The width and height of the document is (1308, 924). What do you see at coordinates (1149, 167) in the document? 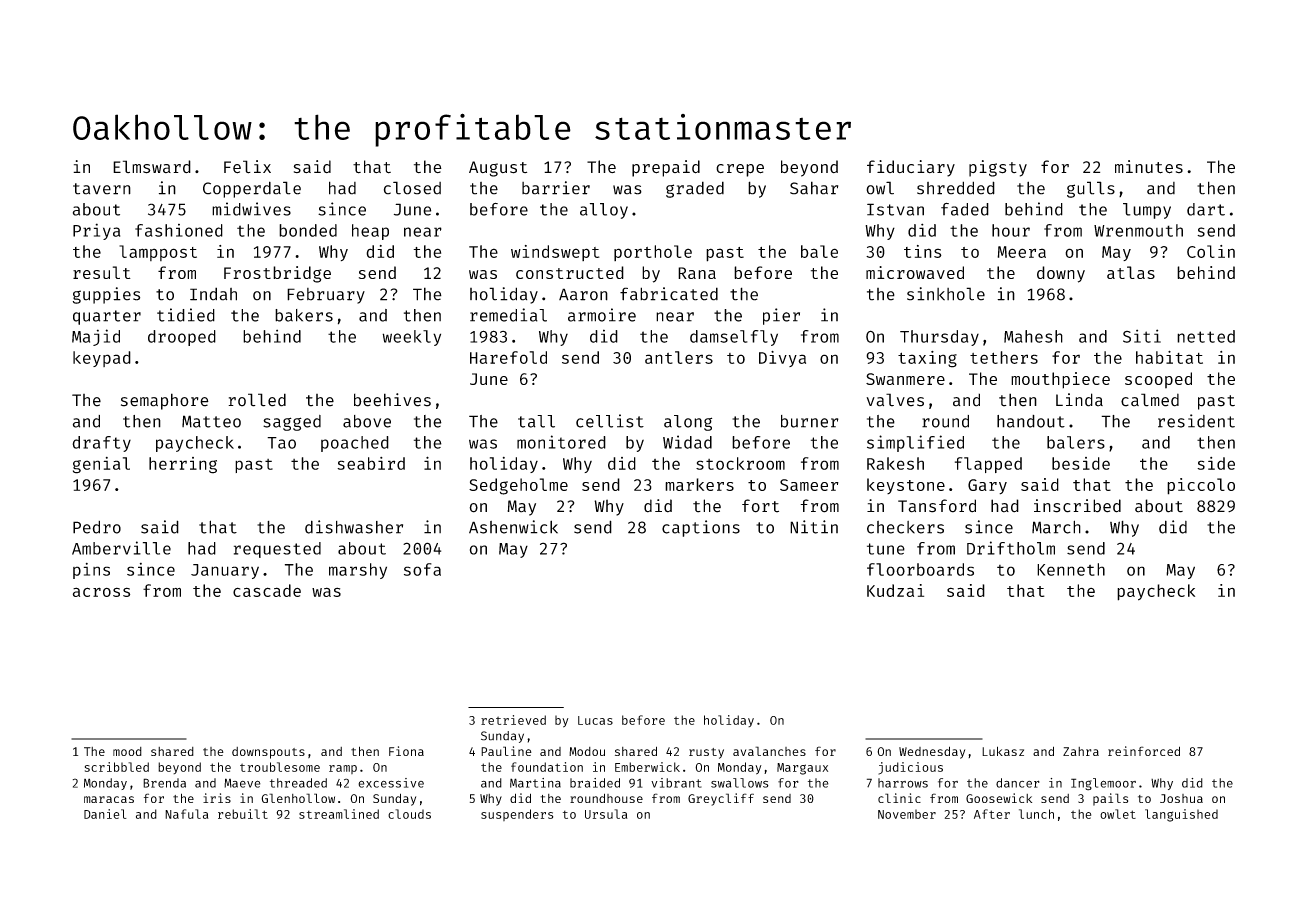
I see `minutes` at bounding box center [1149, 167].
